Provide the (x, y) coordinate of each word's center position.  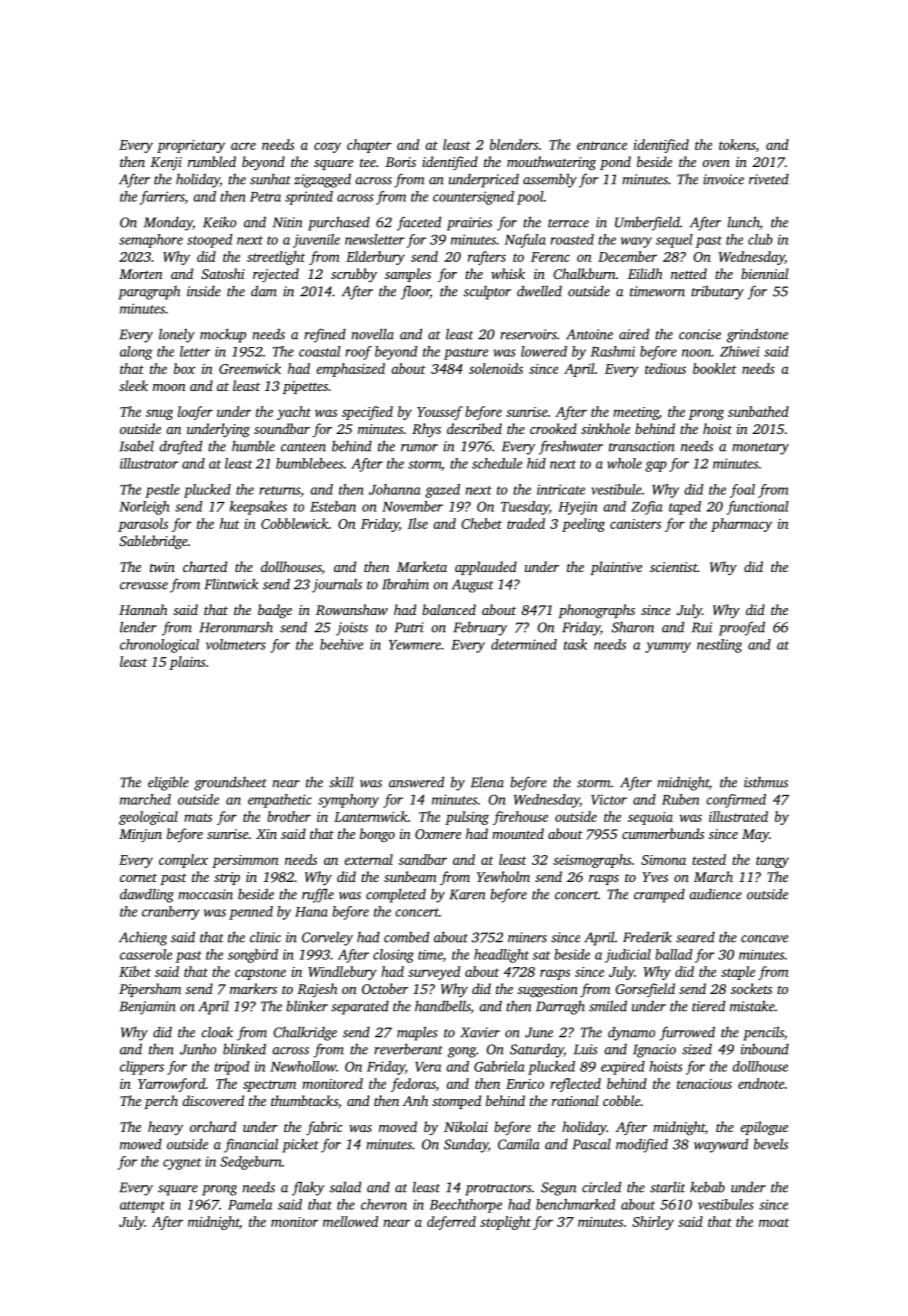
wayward (721, 1145)
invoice (723, 179)
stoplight (505, 1223)
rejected (276, 275)
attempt (142, 1207)
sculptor (487, 293)
